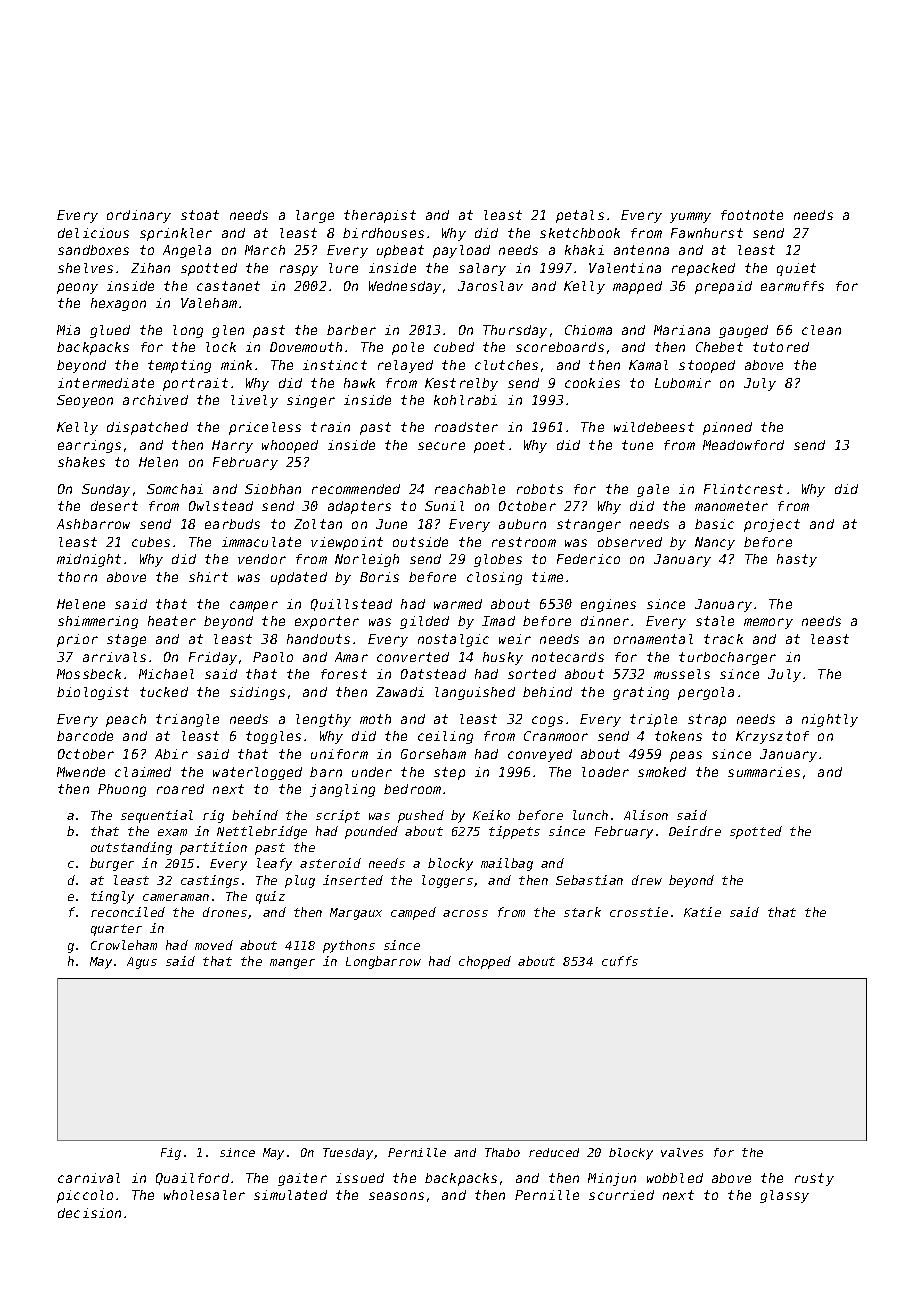  Describe the element at coordinates (171, 1154) in the screenshot. I see `Fig` at that location.
